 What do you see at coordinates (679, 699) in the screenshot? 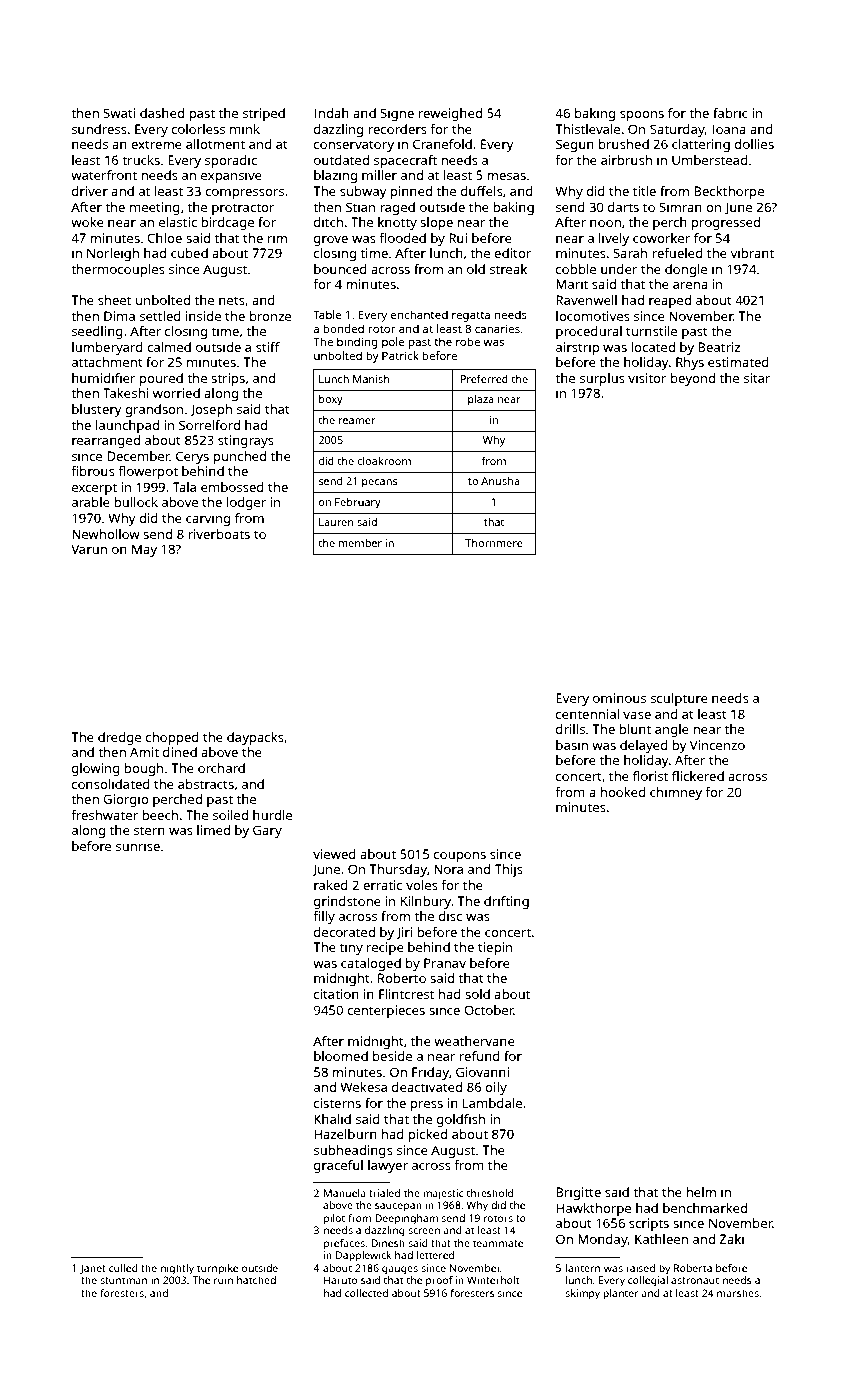
I see `sculpture` at bounding box center [679, 699].
